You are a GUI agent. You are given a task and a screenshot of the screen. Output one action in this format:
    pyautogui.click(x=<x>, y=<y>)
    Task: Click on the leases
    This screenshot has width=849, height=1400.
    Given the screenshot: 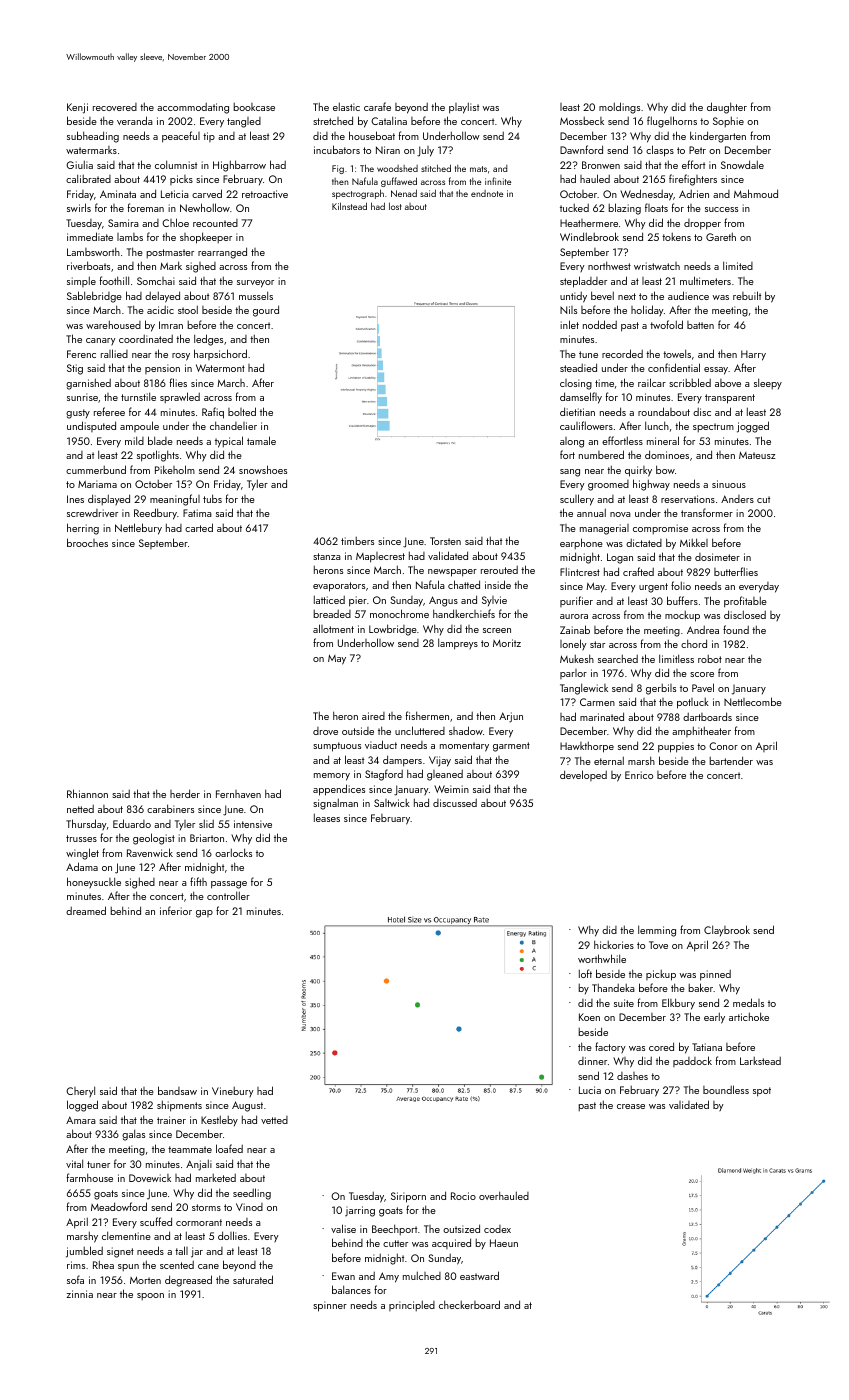 What is the action you would take?
    pyautogui.click(x=327, y=817)
